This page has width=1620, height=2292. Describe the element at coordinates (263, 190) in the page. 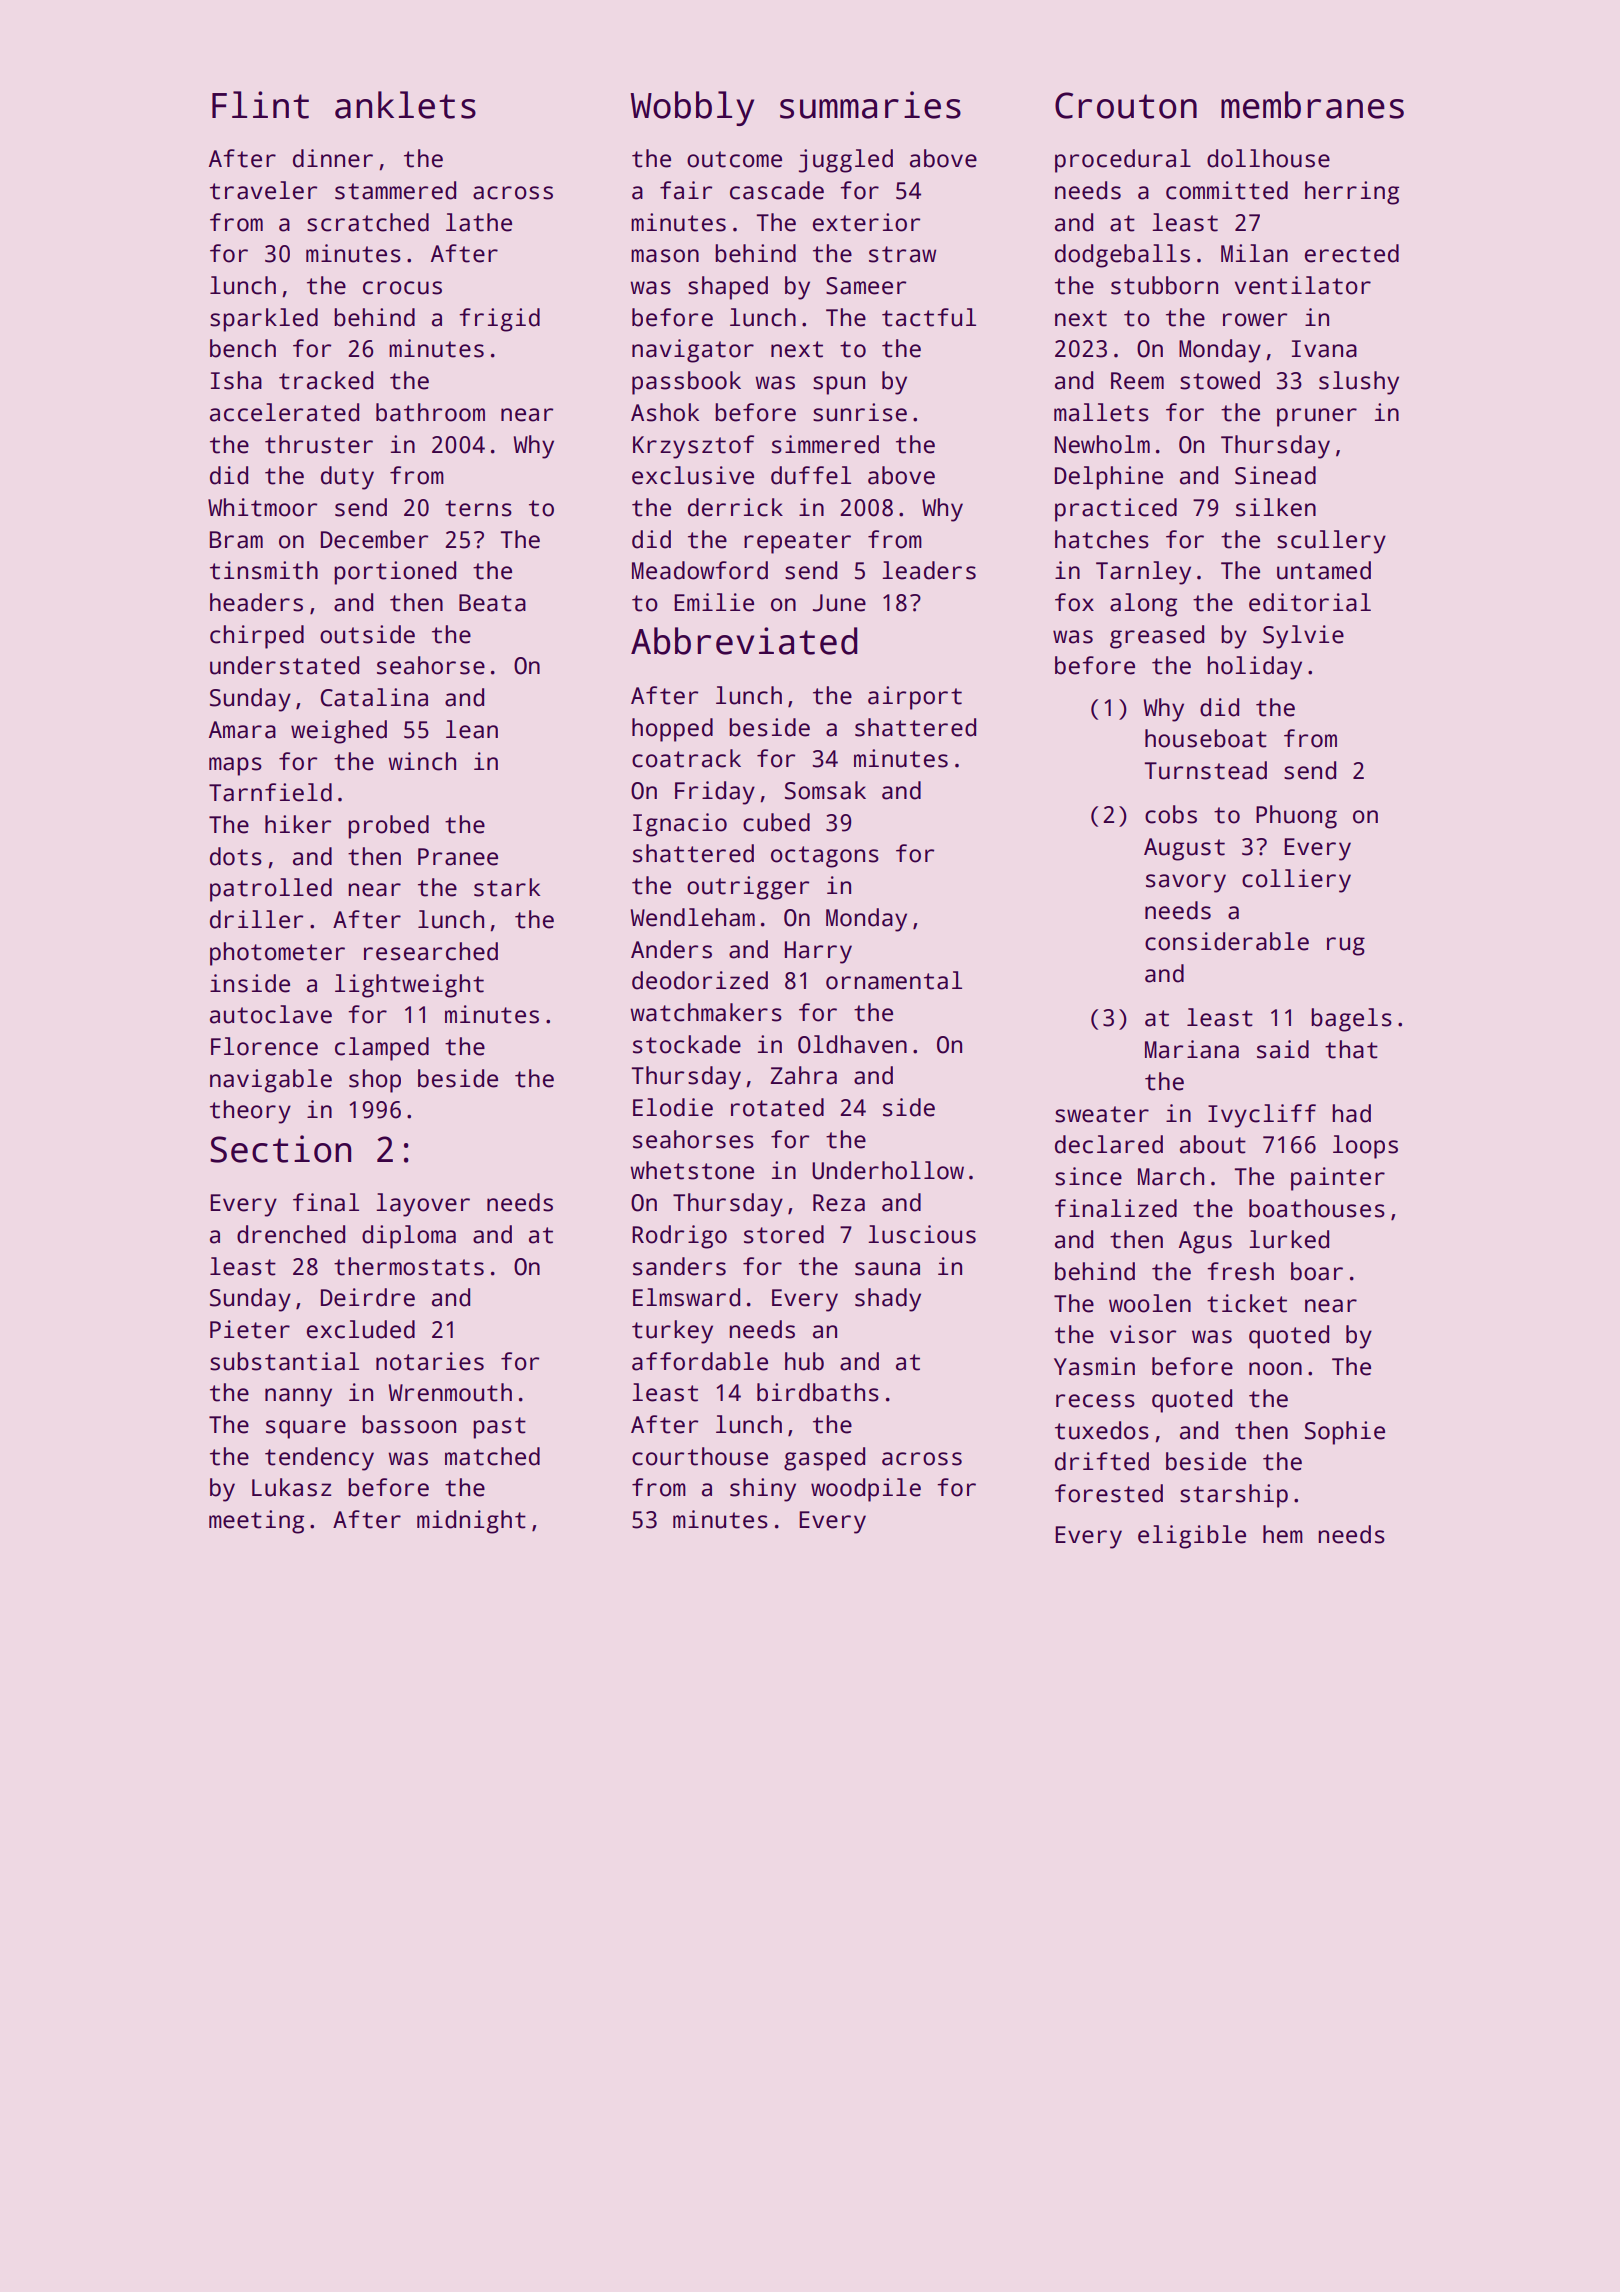

I see `traveler` at that location.
